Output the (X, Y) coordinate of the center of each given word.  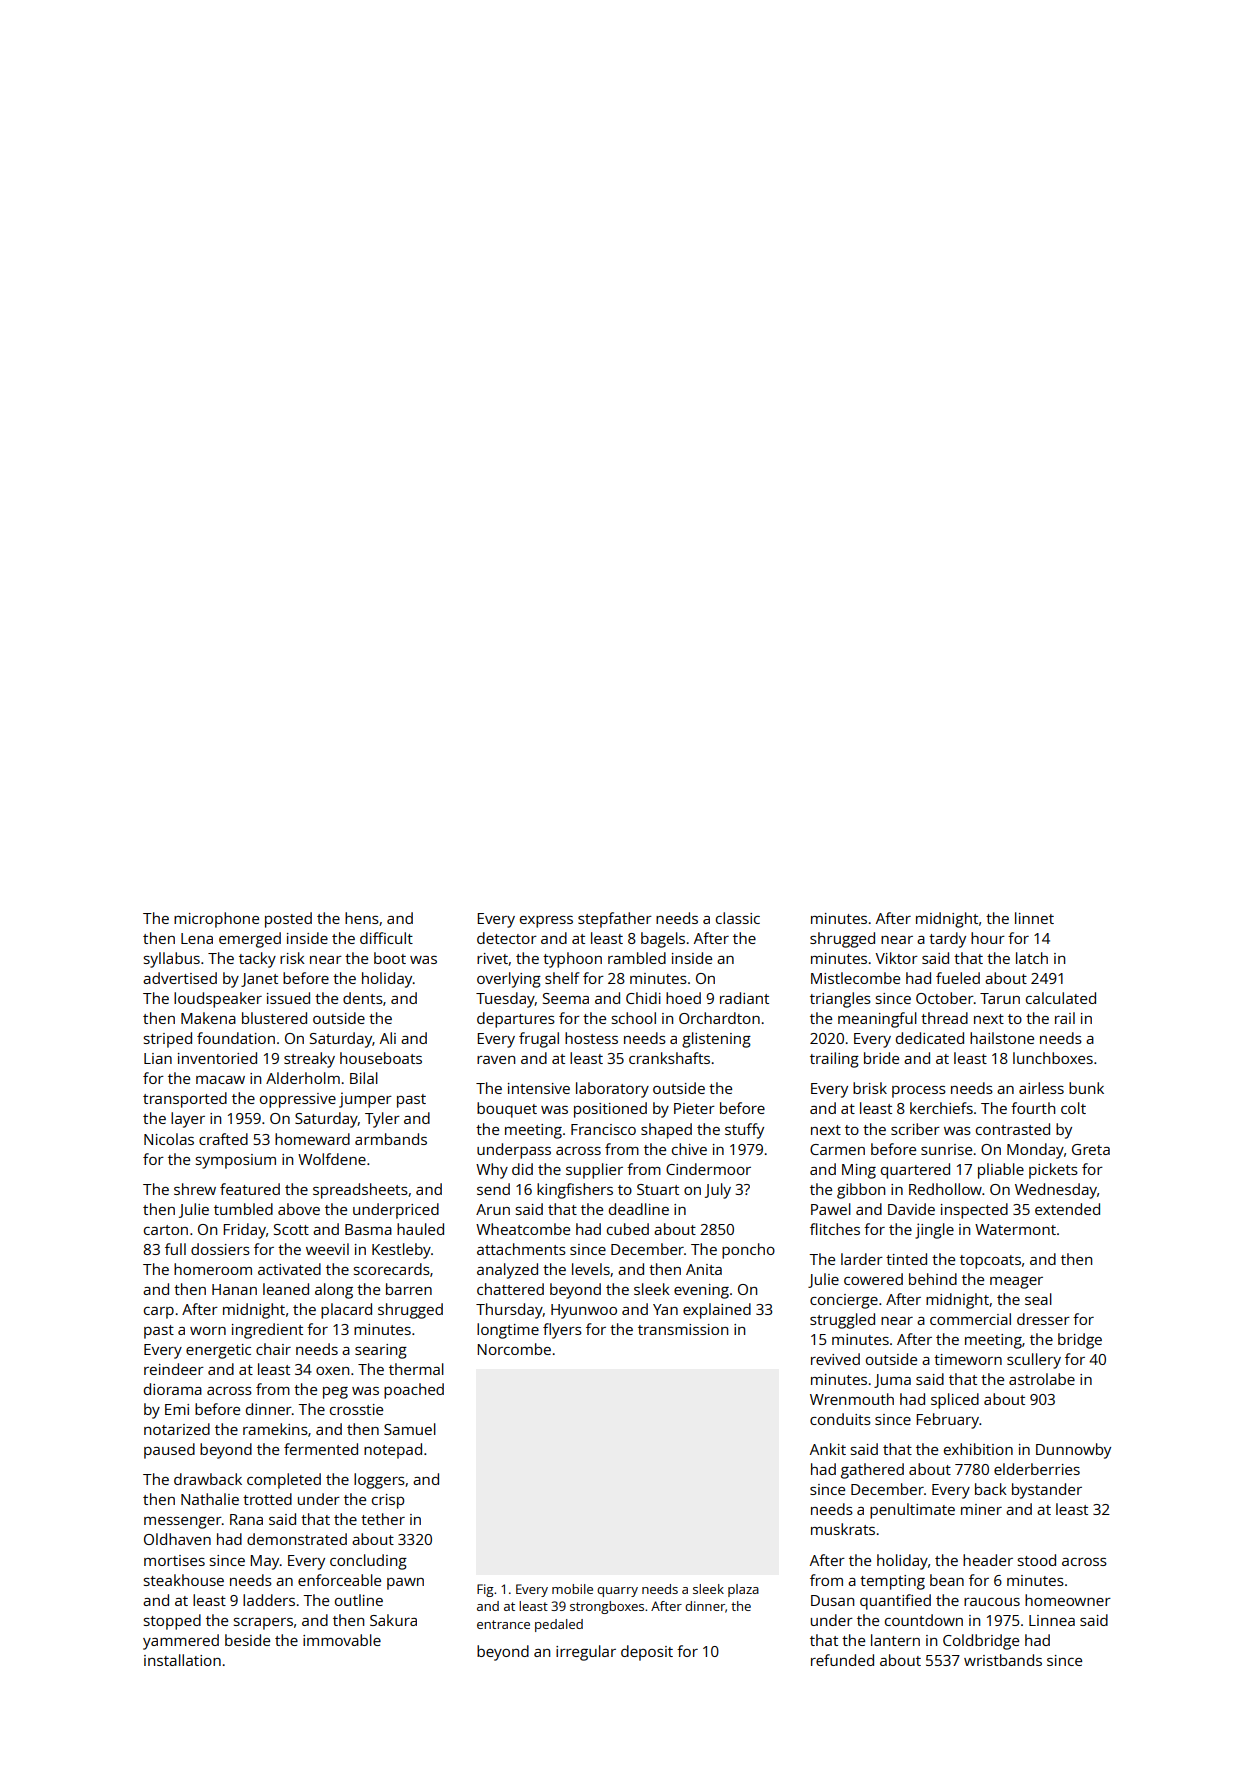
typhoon (572, 960)
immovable (342, 1640)
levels (591, 1269)
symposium (236, 1161)
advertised (180, 978)
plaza (743, 1590)
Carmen (837, 1149)
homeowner (1068, 1600)
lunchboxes (1053, 1058)
